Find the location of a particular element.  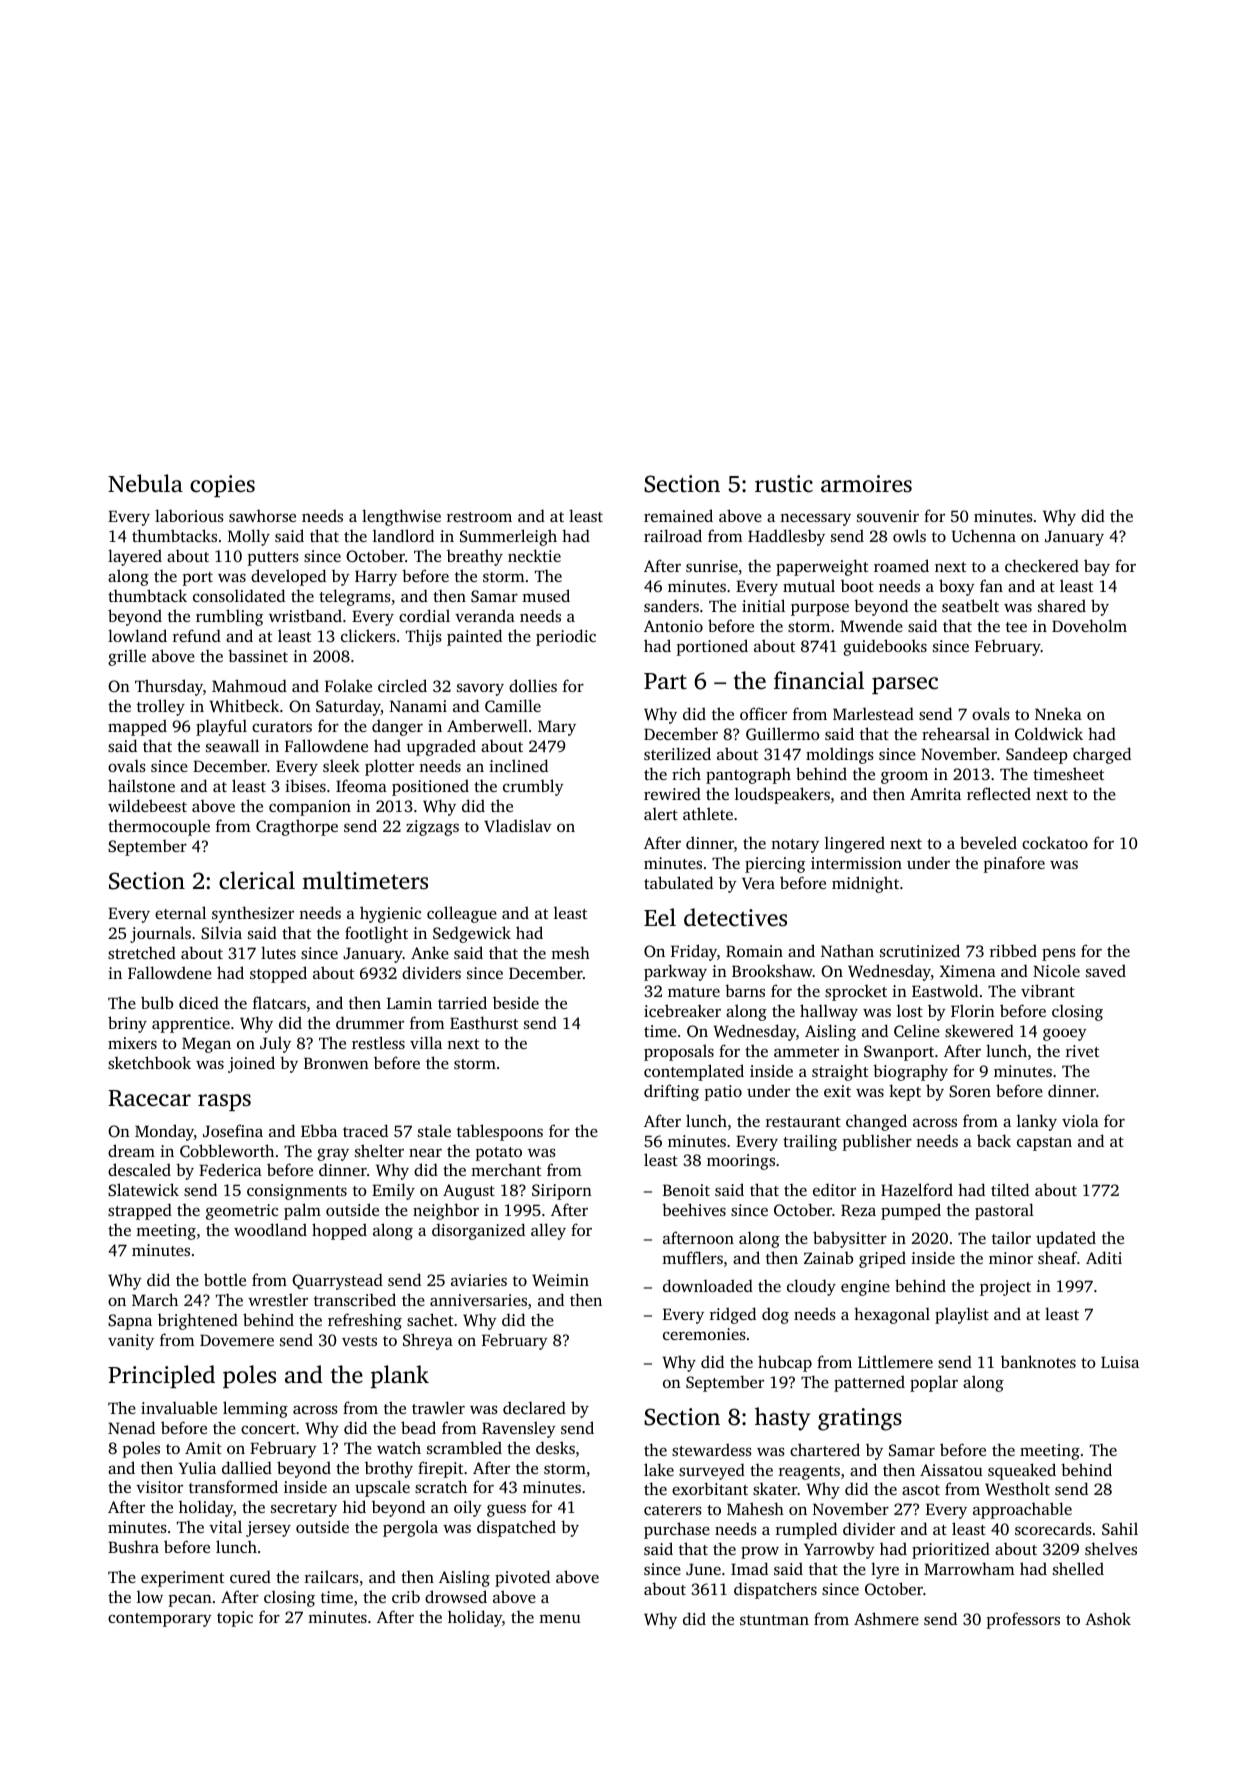

armoires is located at coordinates (866, 484).
